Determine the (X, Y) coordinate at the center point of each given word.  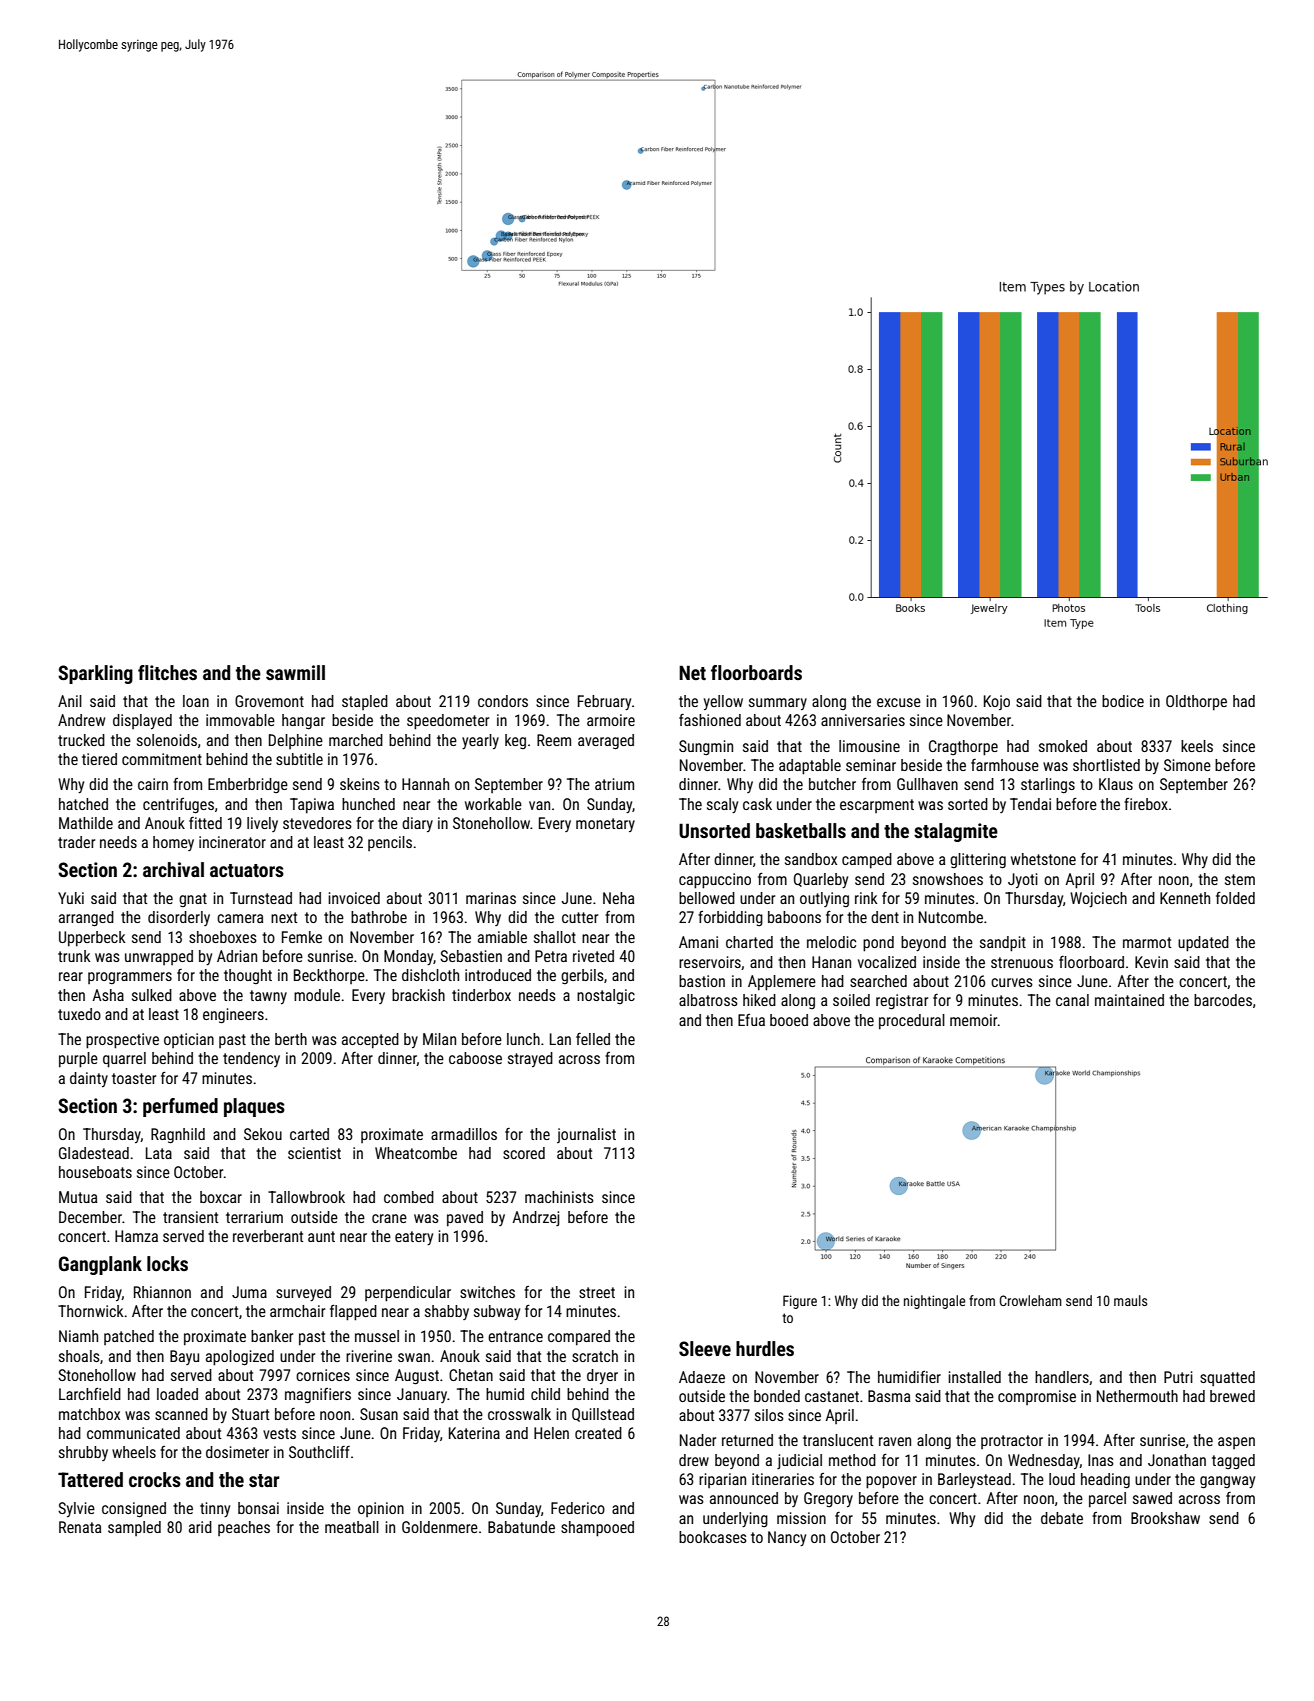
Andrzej (535, 1218)
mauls (1130, 1300)
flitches (167, 672)
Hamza (136, 1236)
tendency (251, 1059)
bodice (1123, 701)
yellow (723, 702)
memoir (973, 1020)
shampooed (597, 1529)
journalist (586, 1135)
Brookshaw (1165, 1518)
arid (200, 1527)
